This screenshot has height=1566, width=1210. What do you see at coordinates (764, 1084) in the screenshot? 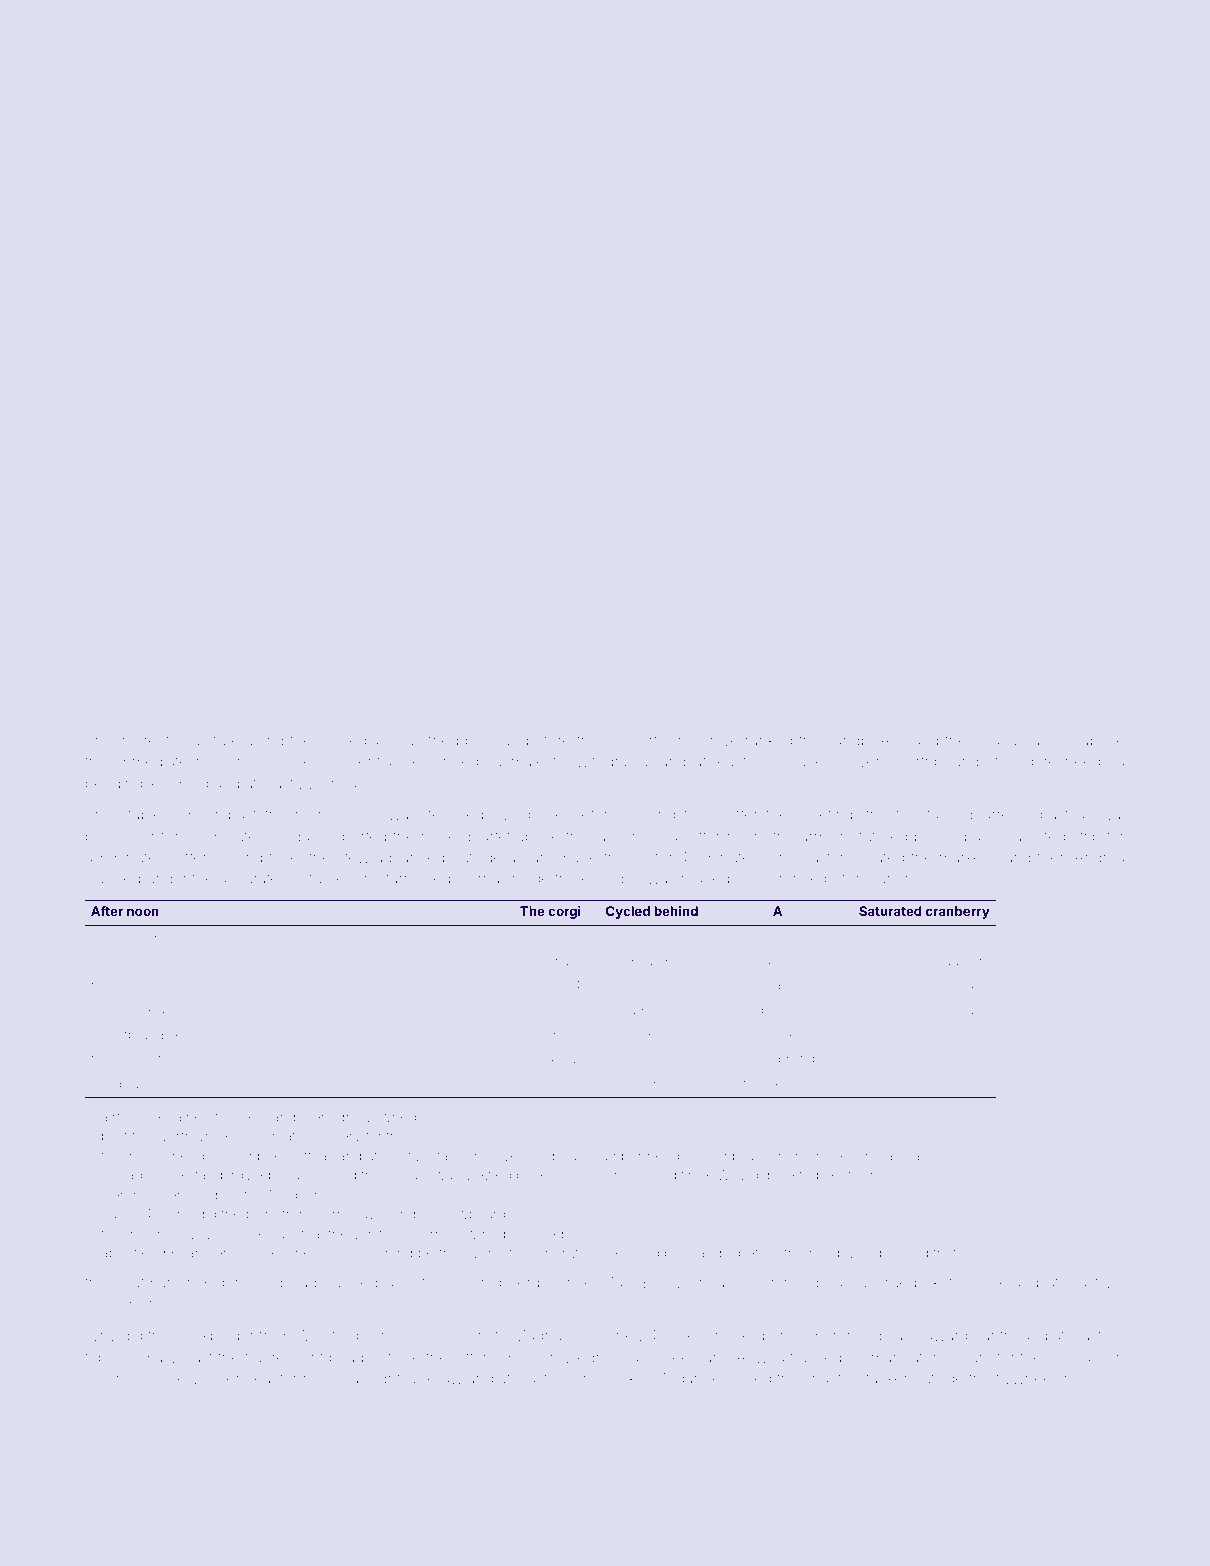
I see `winches` at bounding box center [764, 1084].
